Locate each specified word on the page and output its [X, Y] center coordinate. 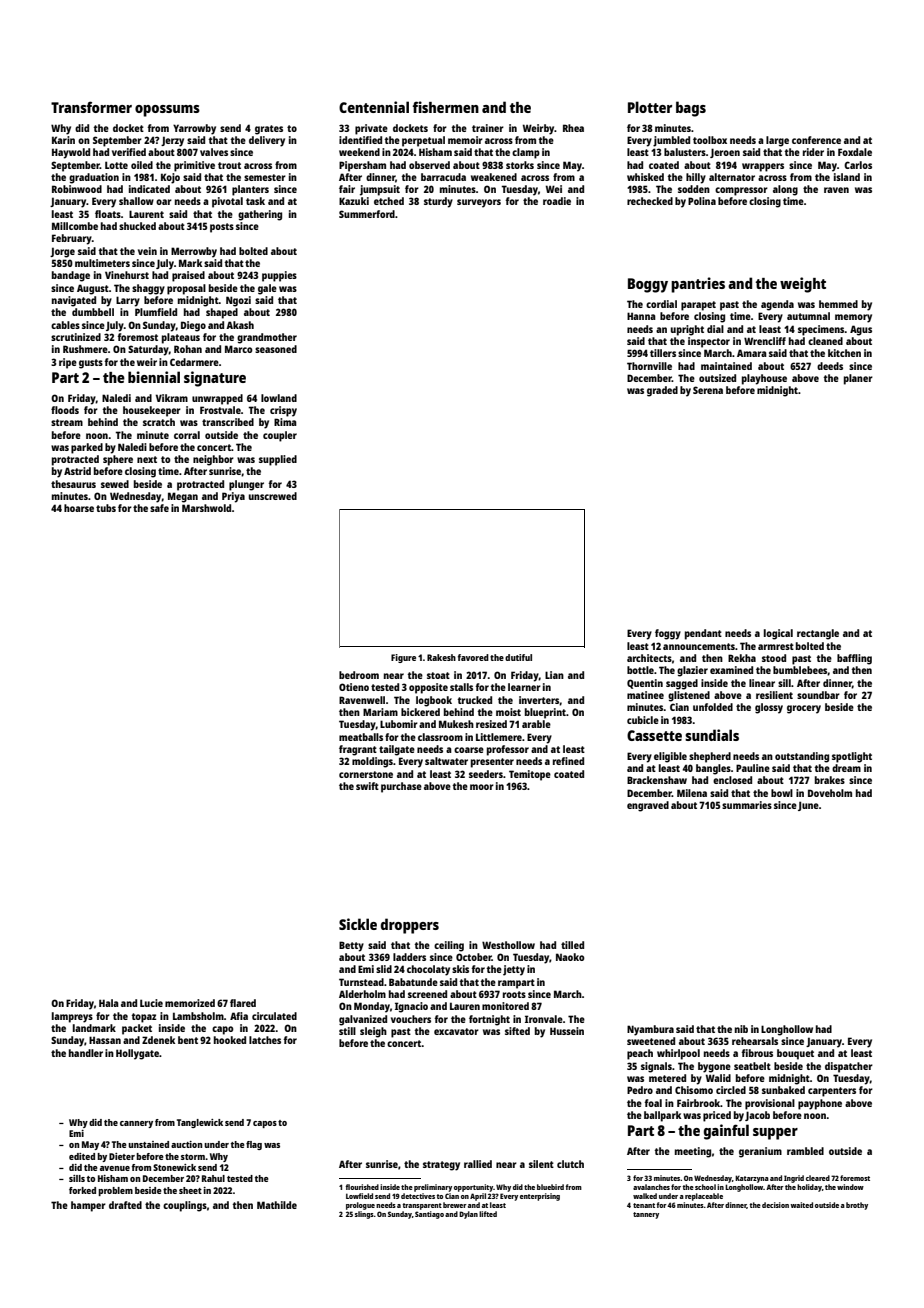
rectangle [818, 634]
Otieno [354, 687]
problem [115, 1191]
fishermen [446, 107]
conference [816, 140]
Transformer [91, 107]
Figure [403, 658]
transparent [422, 1206]
